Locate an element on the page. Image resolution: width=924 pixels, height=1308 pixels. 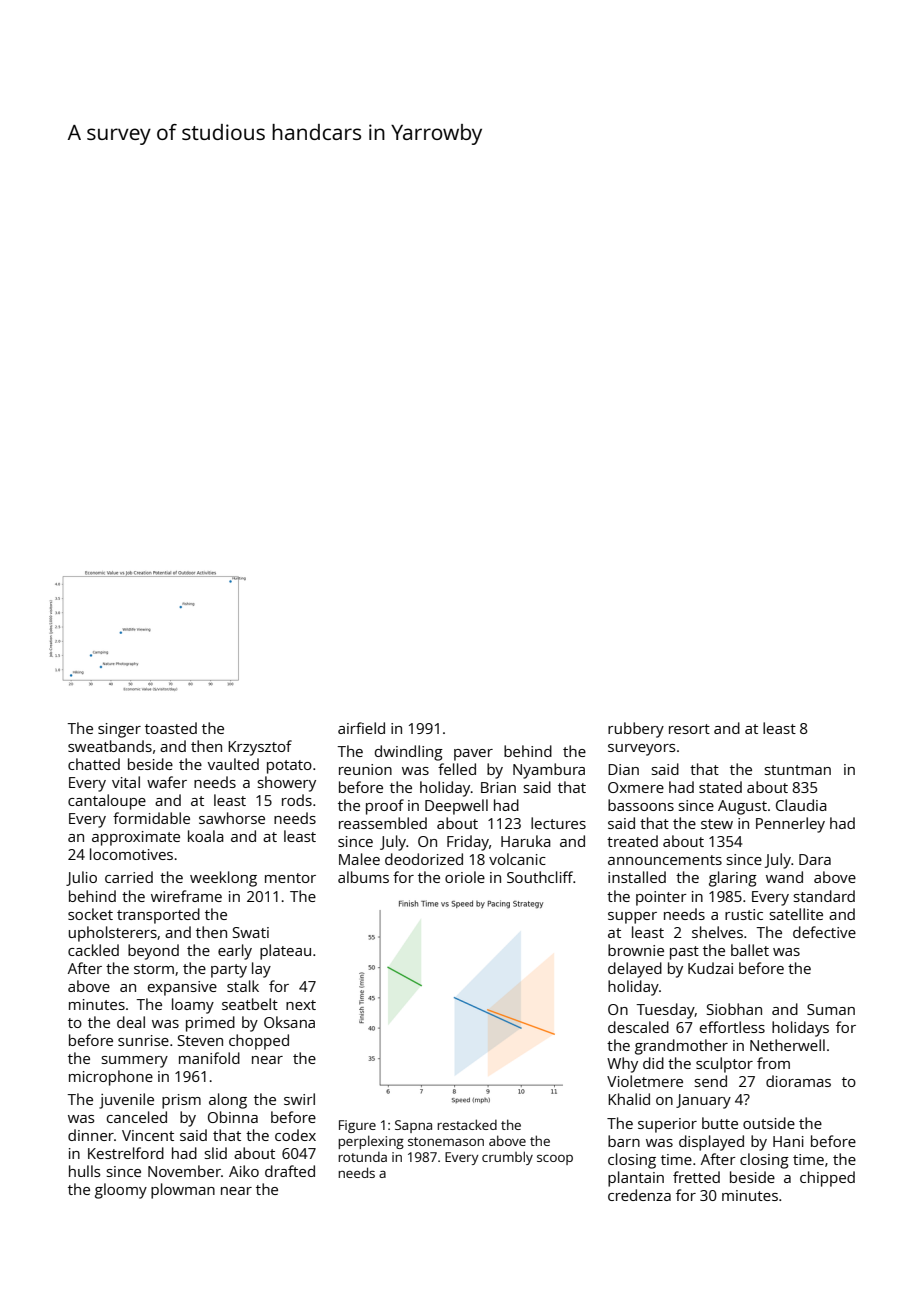
plateau is located at coordinates (285, 952).
